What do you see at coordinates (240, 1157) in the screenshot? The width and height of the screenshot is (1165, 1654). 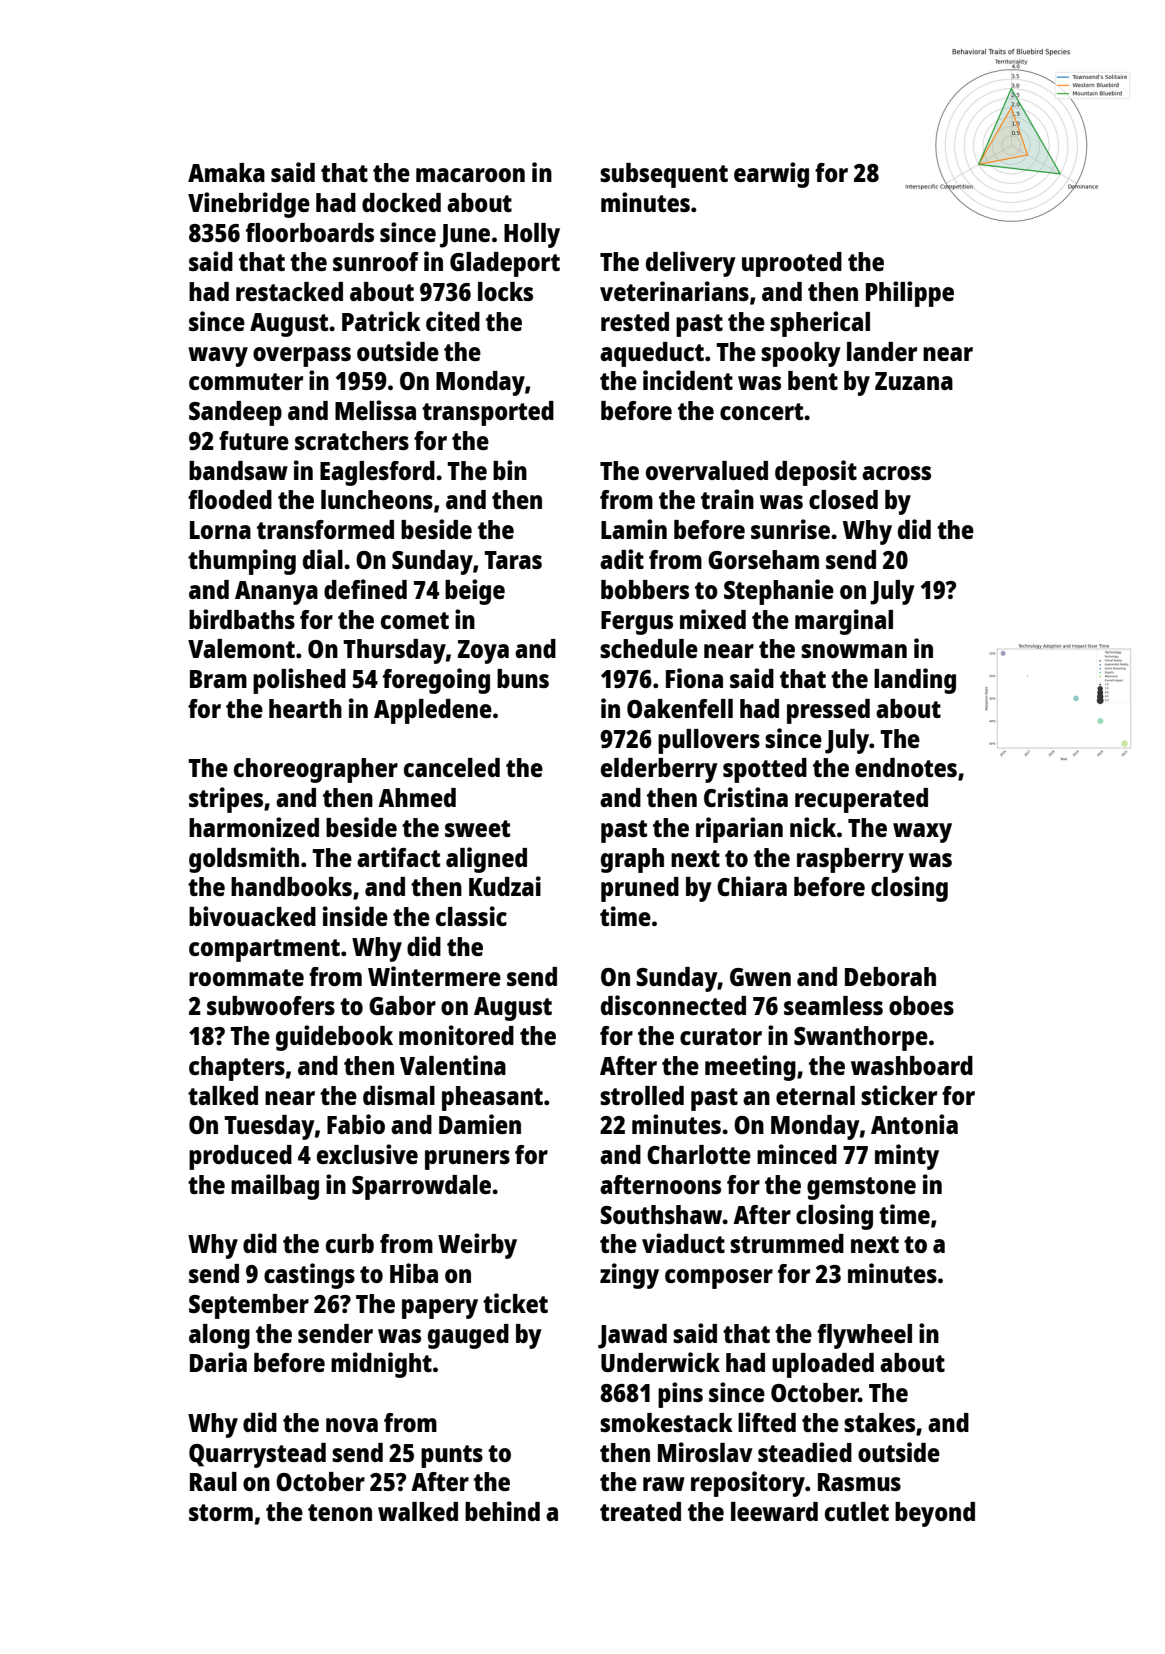 I see `produced` at bounding box center [240, 1157].
